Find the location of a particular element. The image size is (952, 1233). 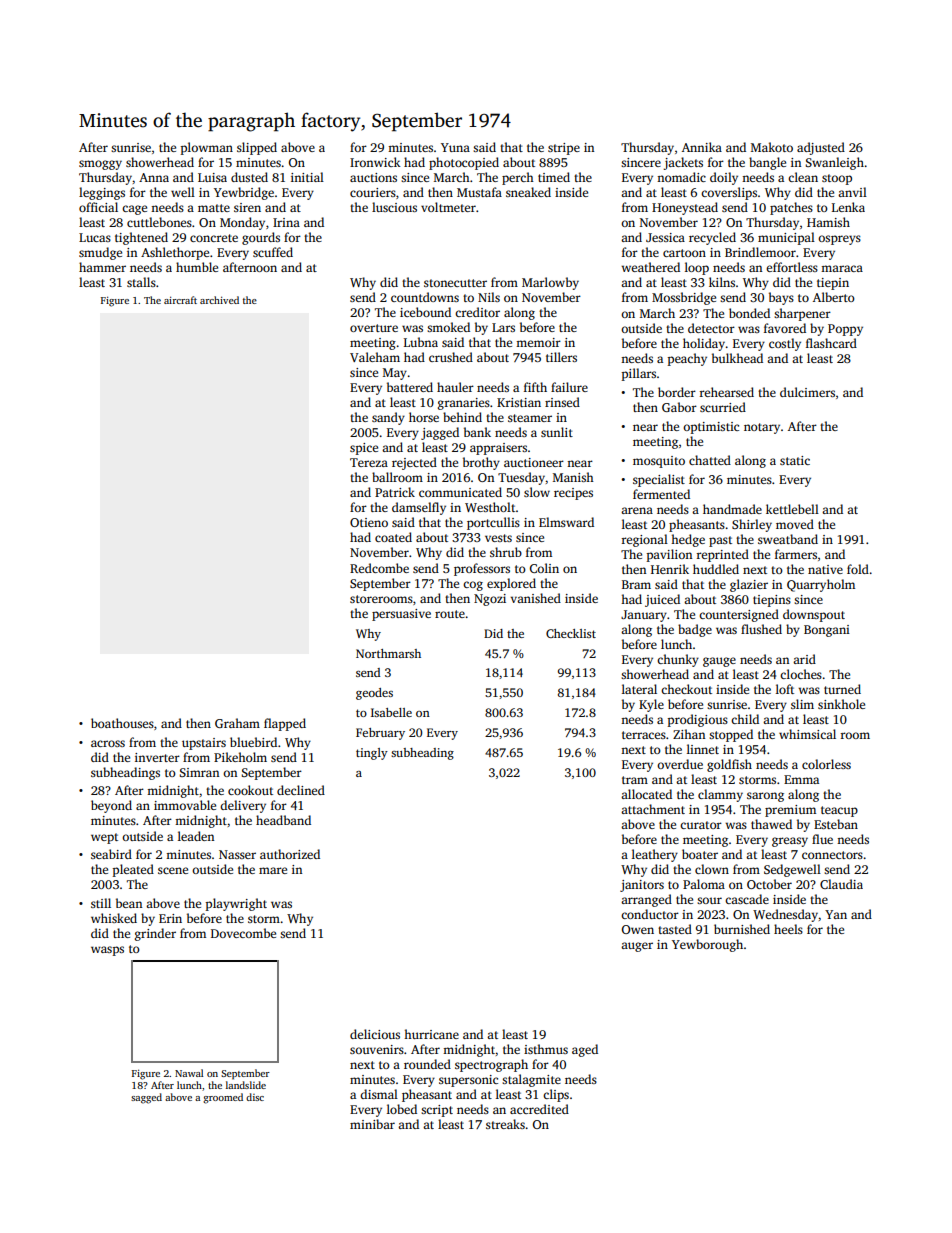

adjusted is located at coordinates (821, 148).
